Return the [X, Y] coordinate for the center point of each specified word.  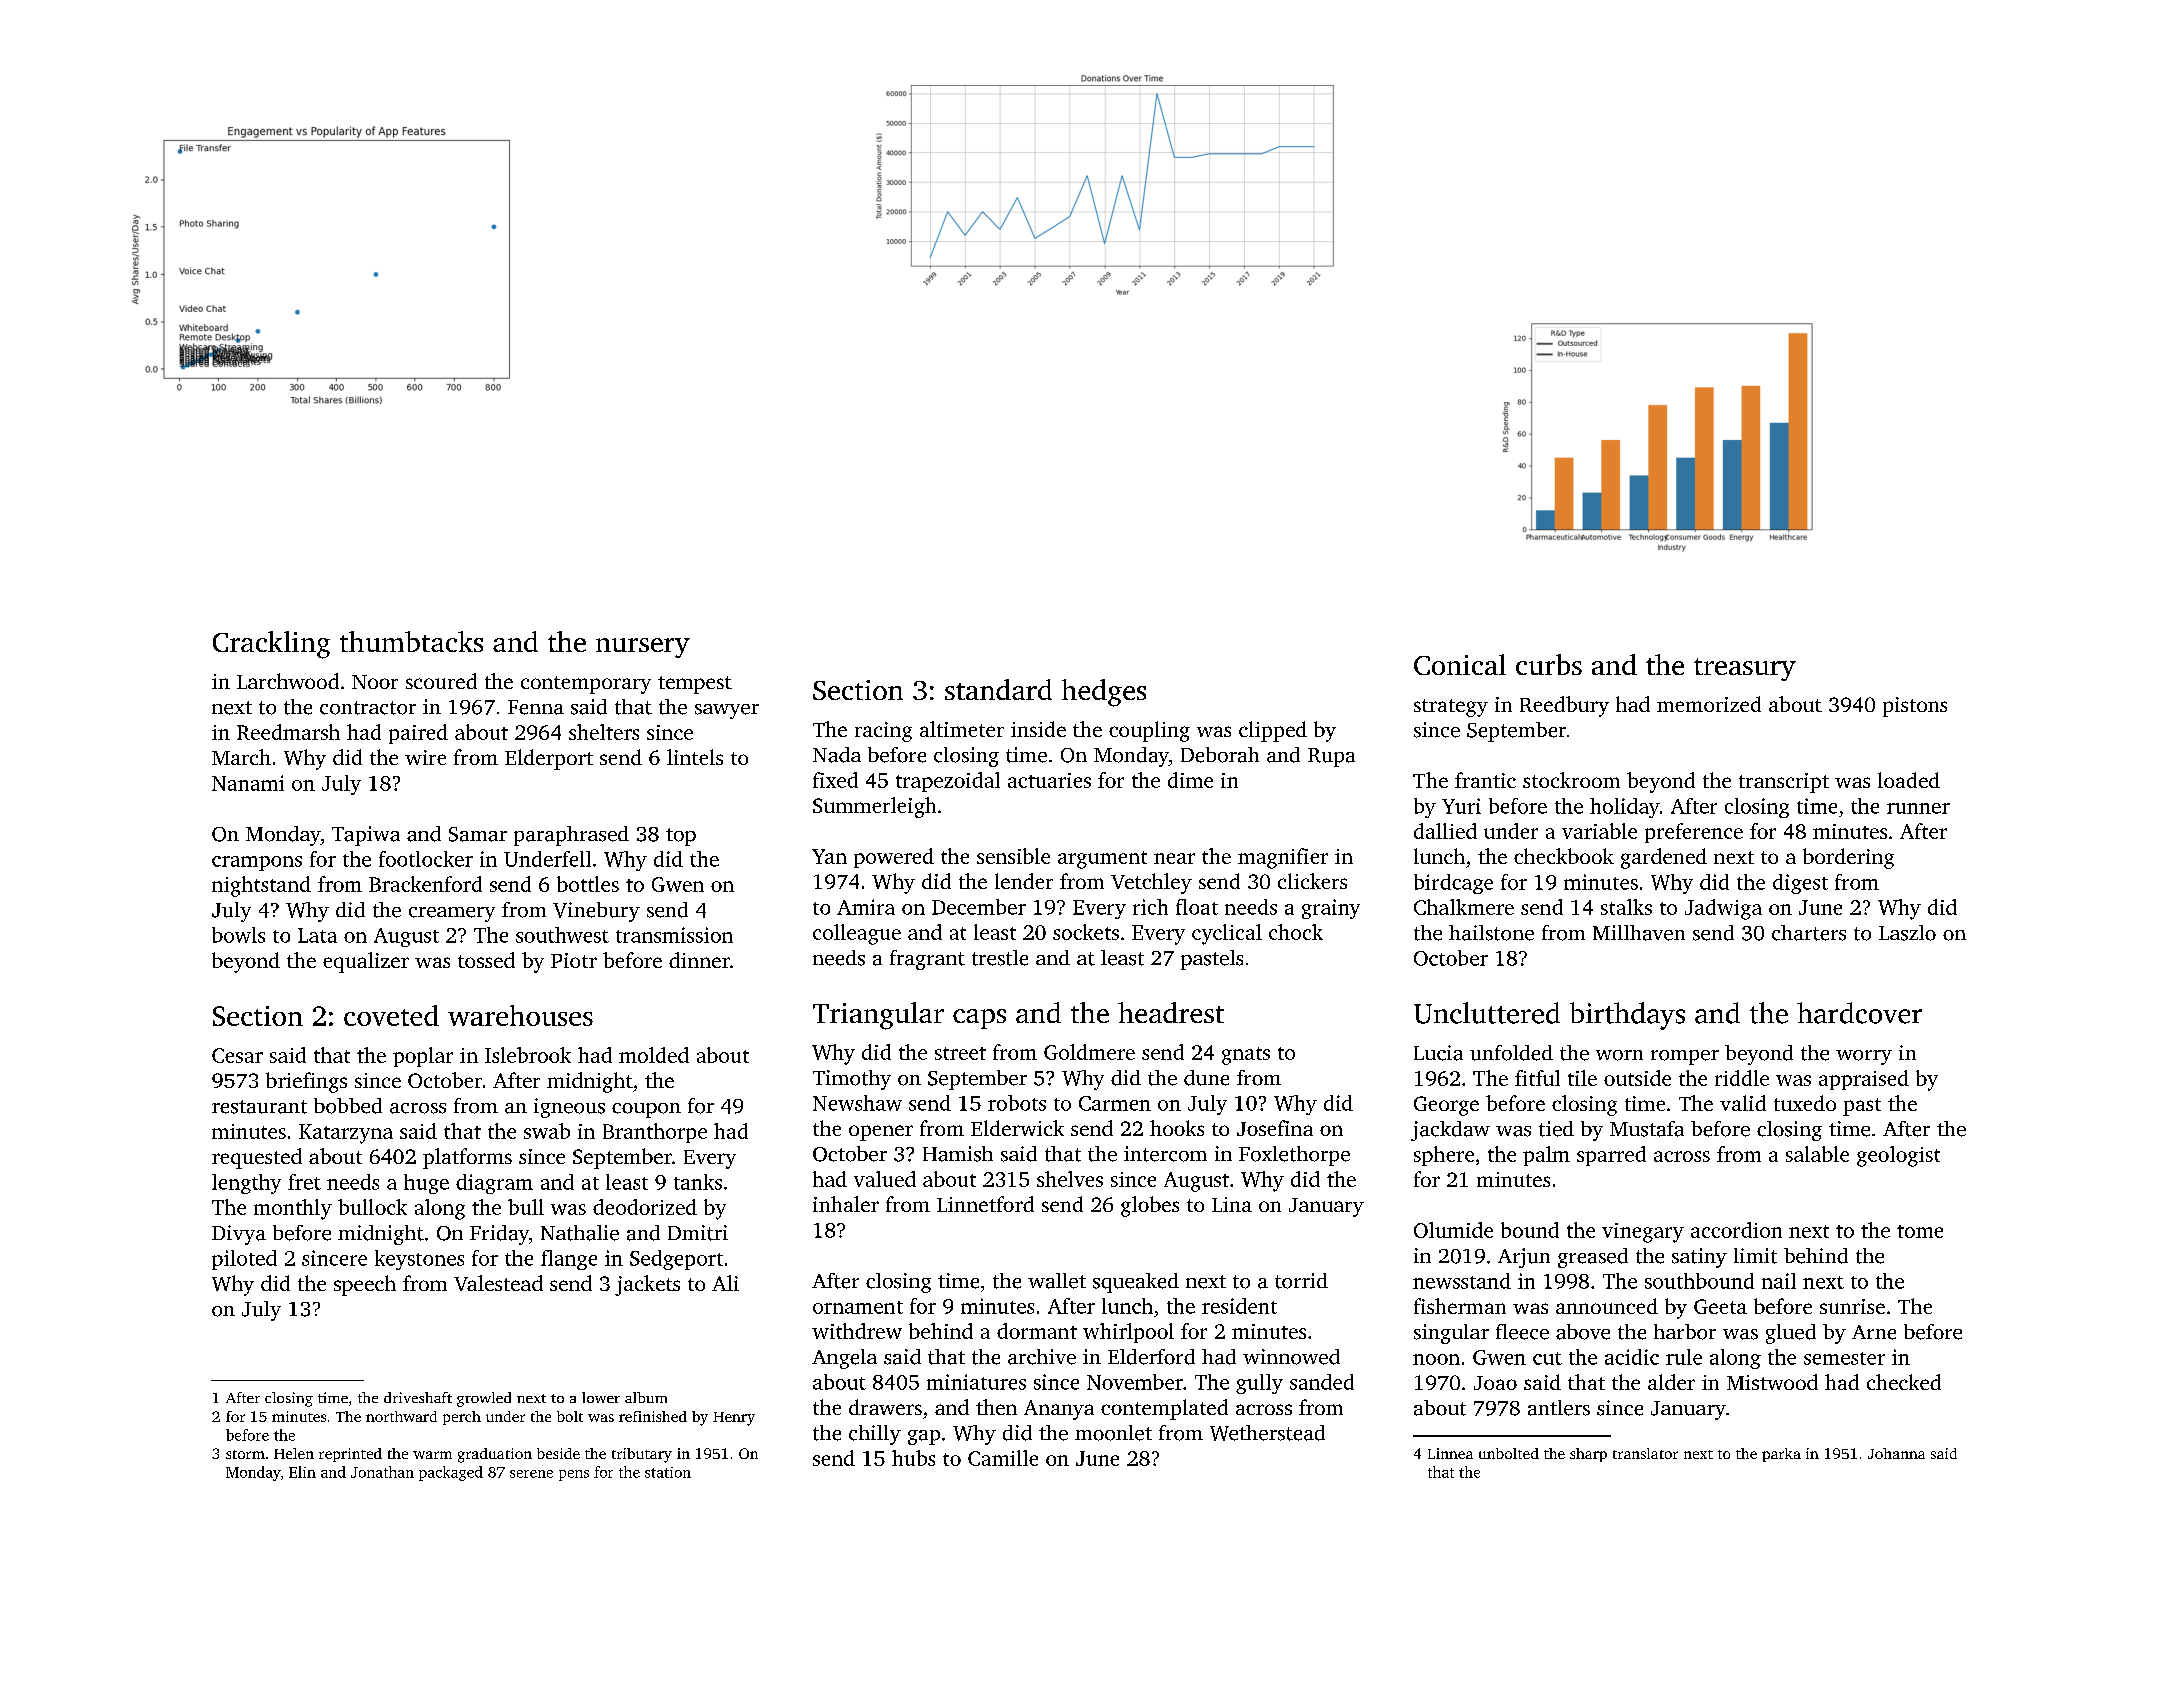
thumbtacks [411, 641]
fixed [835, 780]
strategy [1451, 708]
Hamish [958, 1154]
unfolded [1511, 1053]
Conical [1460, 664]
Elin [302, 1472]
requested [257, 1158]
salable [1817, 1154]
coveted [391, 1015]
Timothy [852, 1080]
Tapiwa [366, 836]
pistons [1915, 707]
